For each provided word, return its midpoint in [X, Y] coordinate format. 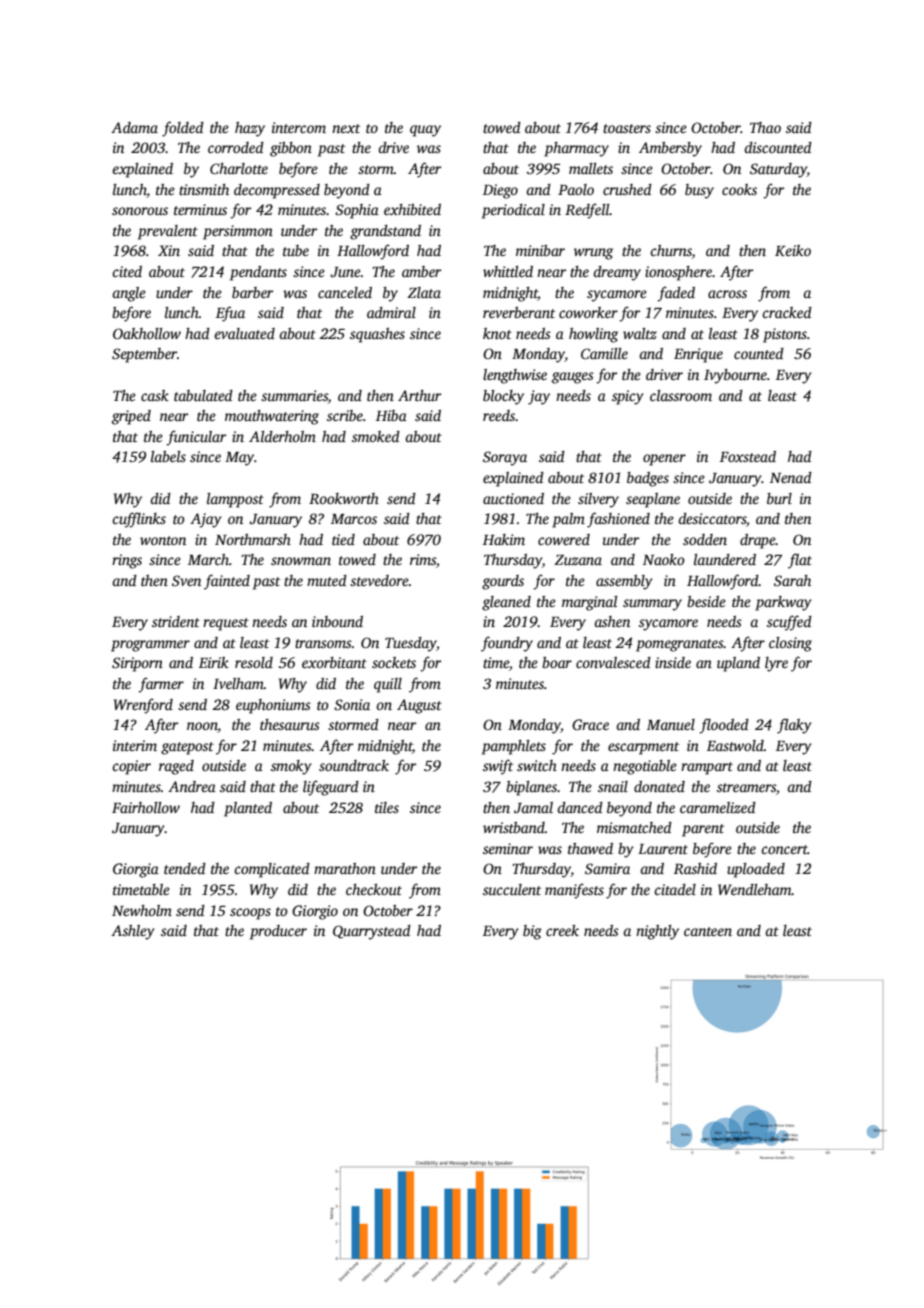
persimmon [238, 232]
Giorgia [136, 870]
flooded [724, 726]
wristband [514, 827]
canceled [345, 292]
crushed [627, 189]
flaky [794, 726]
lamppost [235, 500]
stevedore [379, 580]
